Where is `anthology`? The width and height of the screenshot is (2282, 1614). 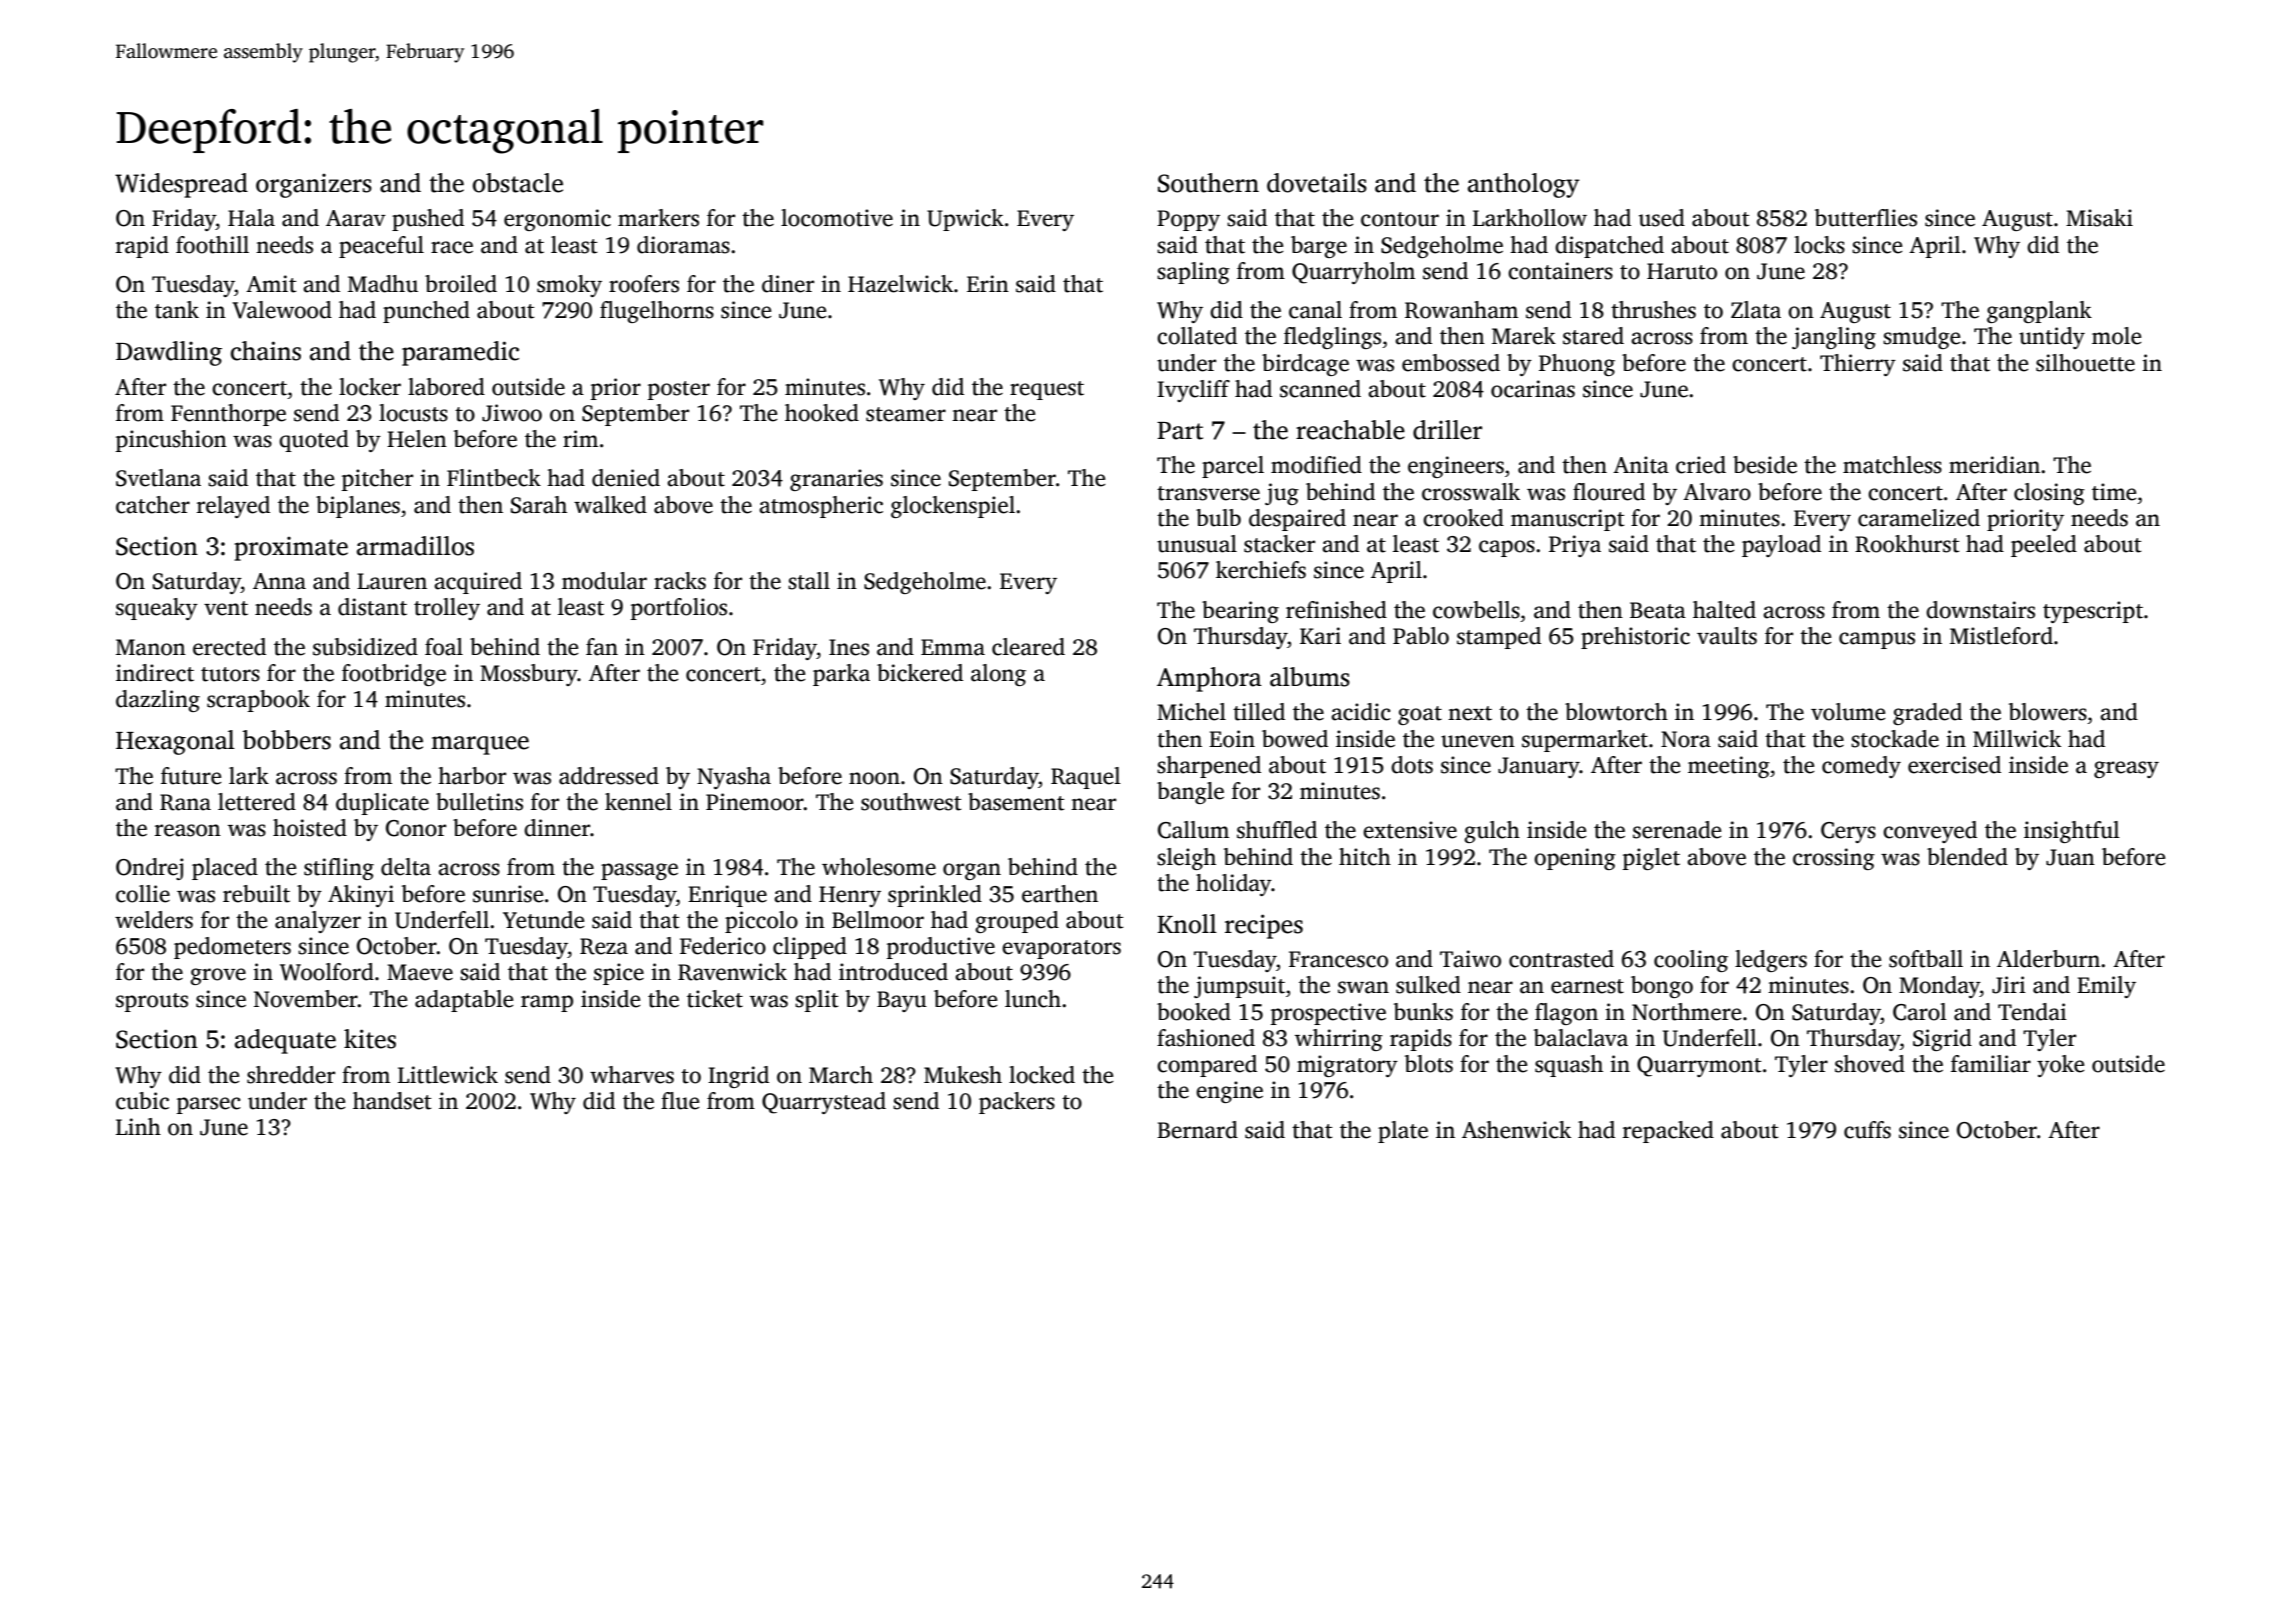 anthology is located at coordinates (1524, 185).
